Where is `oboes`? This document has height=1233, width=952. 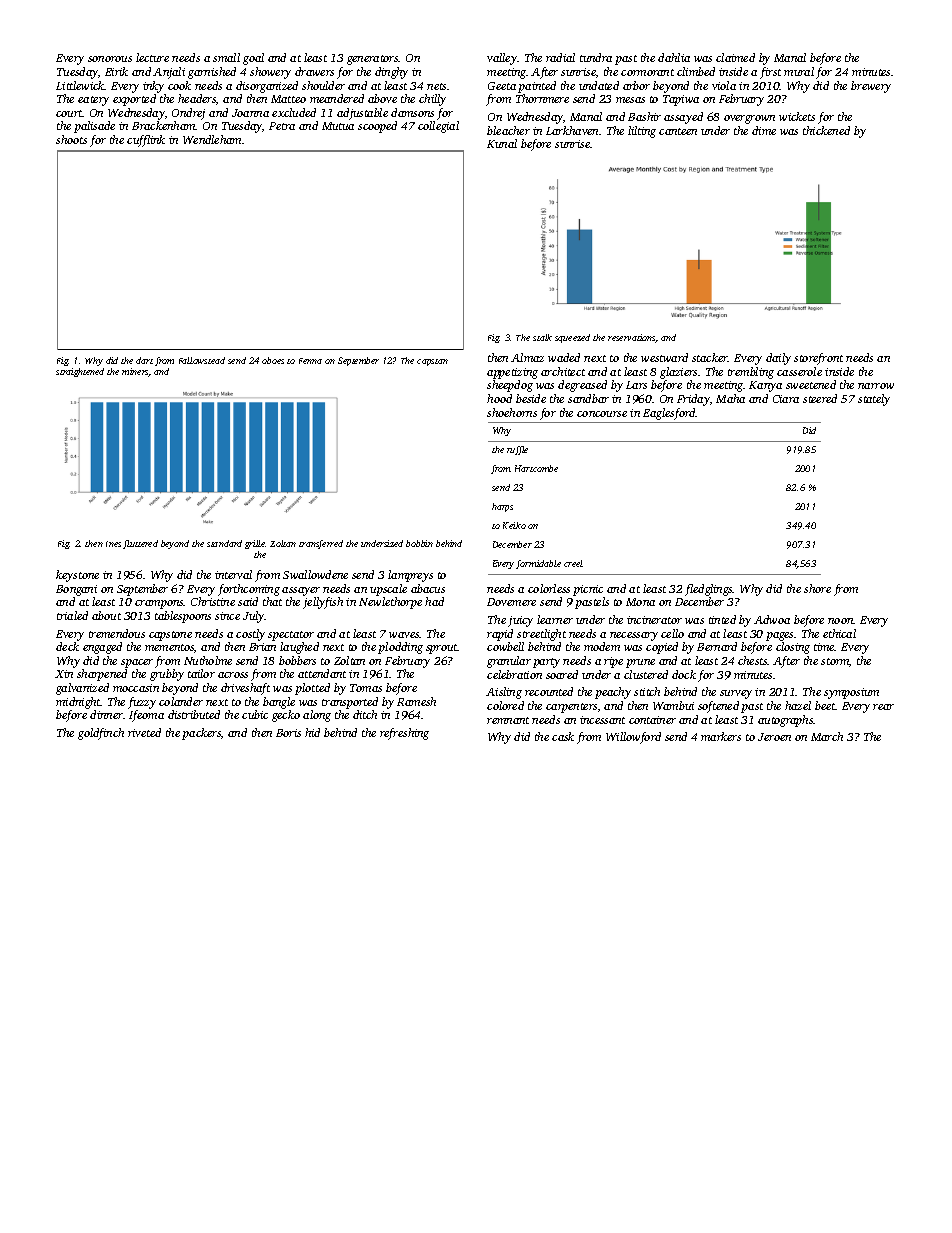
oboes is located at coordinates (273, 360).
